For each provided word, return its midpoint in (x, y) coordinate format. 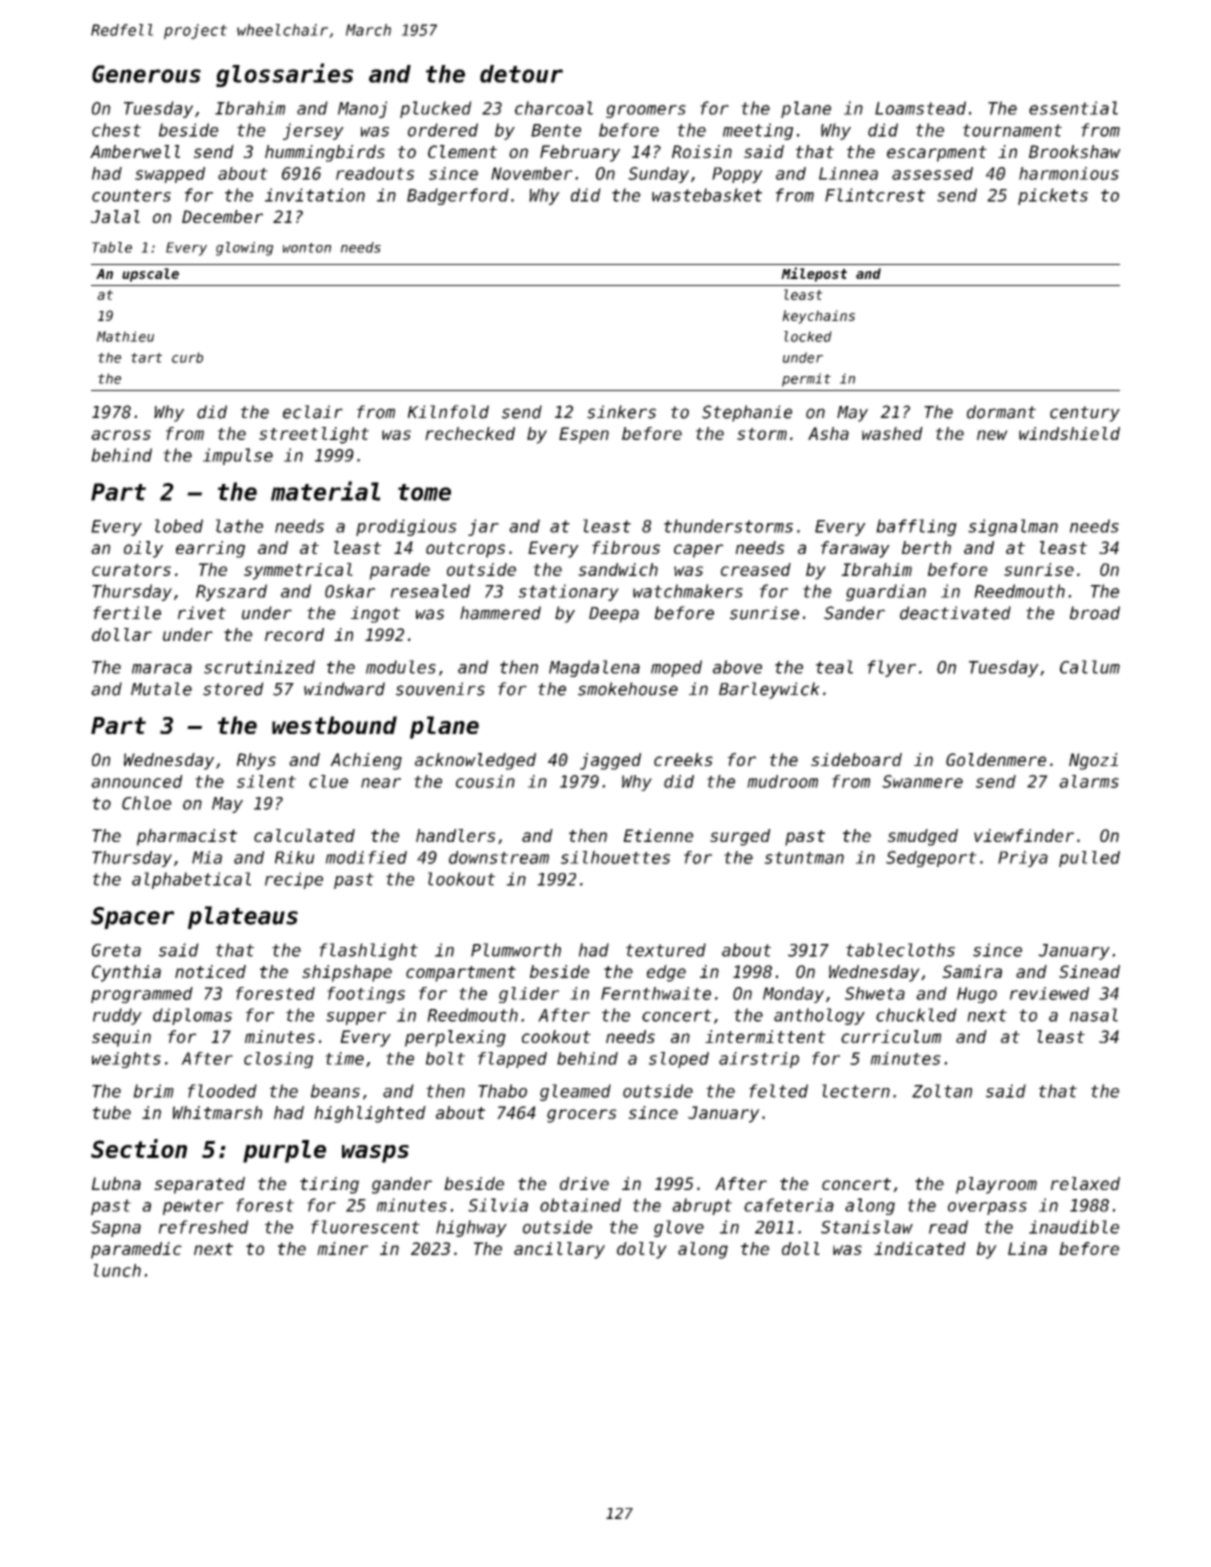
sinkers (621, 412)
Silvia (498, 1205)
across (121, 435)
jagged (610, 761)
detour (521, 74)
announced (137, 781)
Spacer (132, 918)
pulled (1089, 859)
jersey (313, 131)
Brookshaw (1075, 151)
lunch (117, 1270)
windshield (1069, 433)
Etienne (658, 835)
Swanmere (922, 781)
